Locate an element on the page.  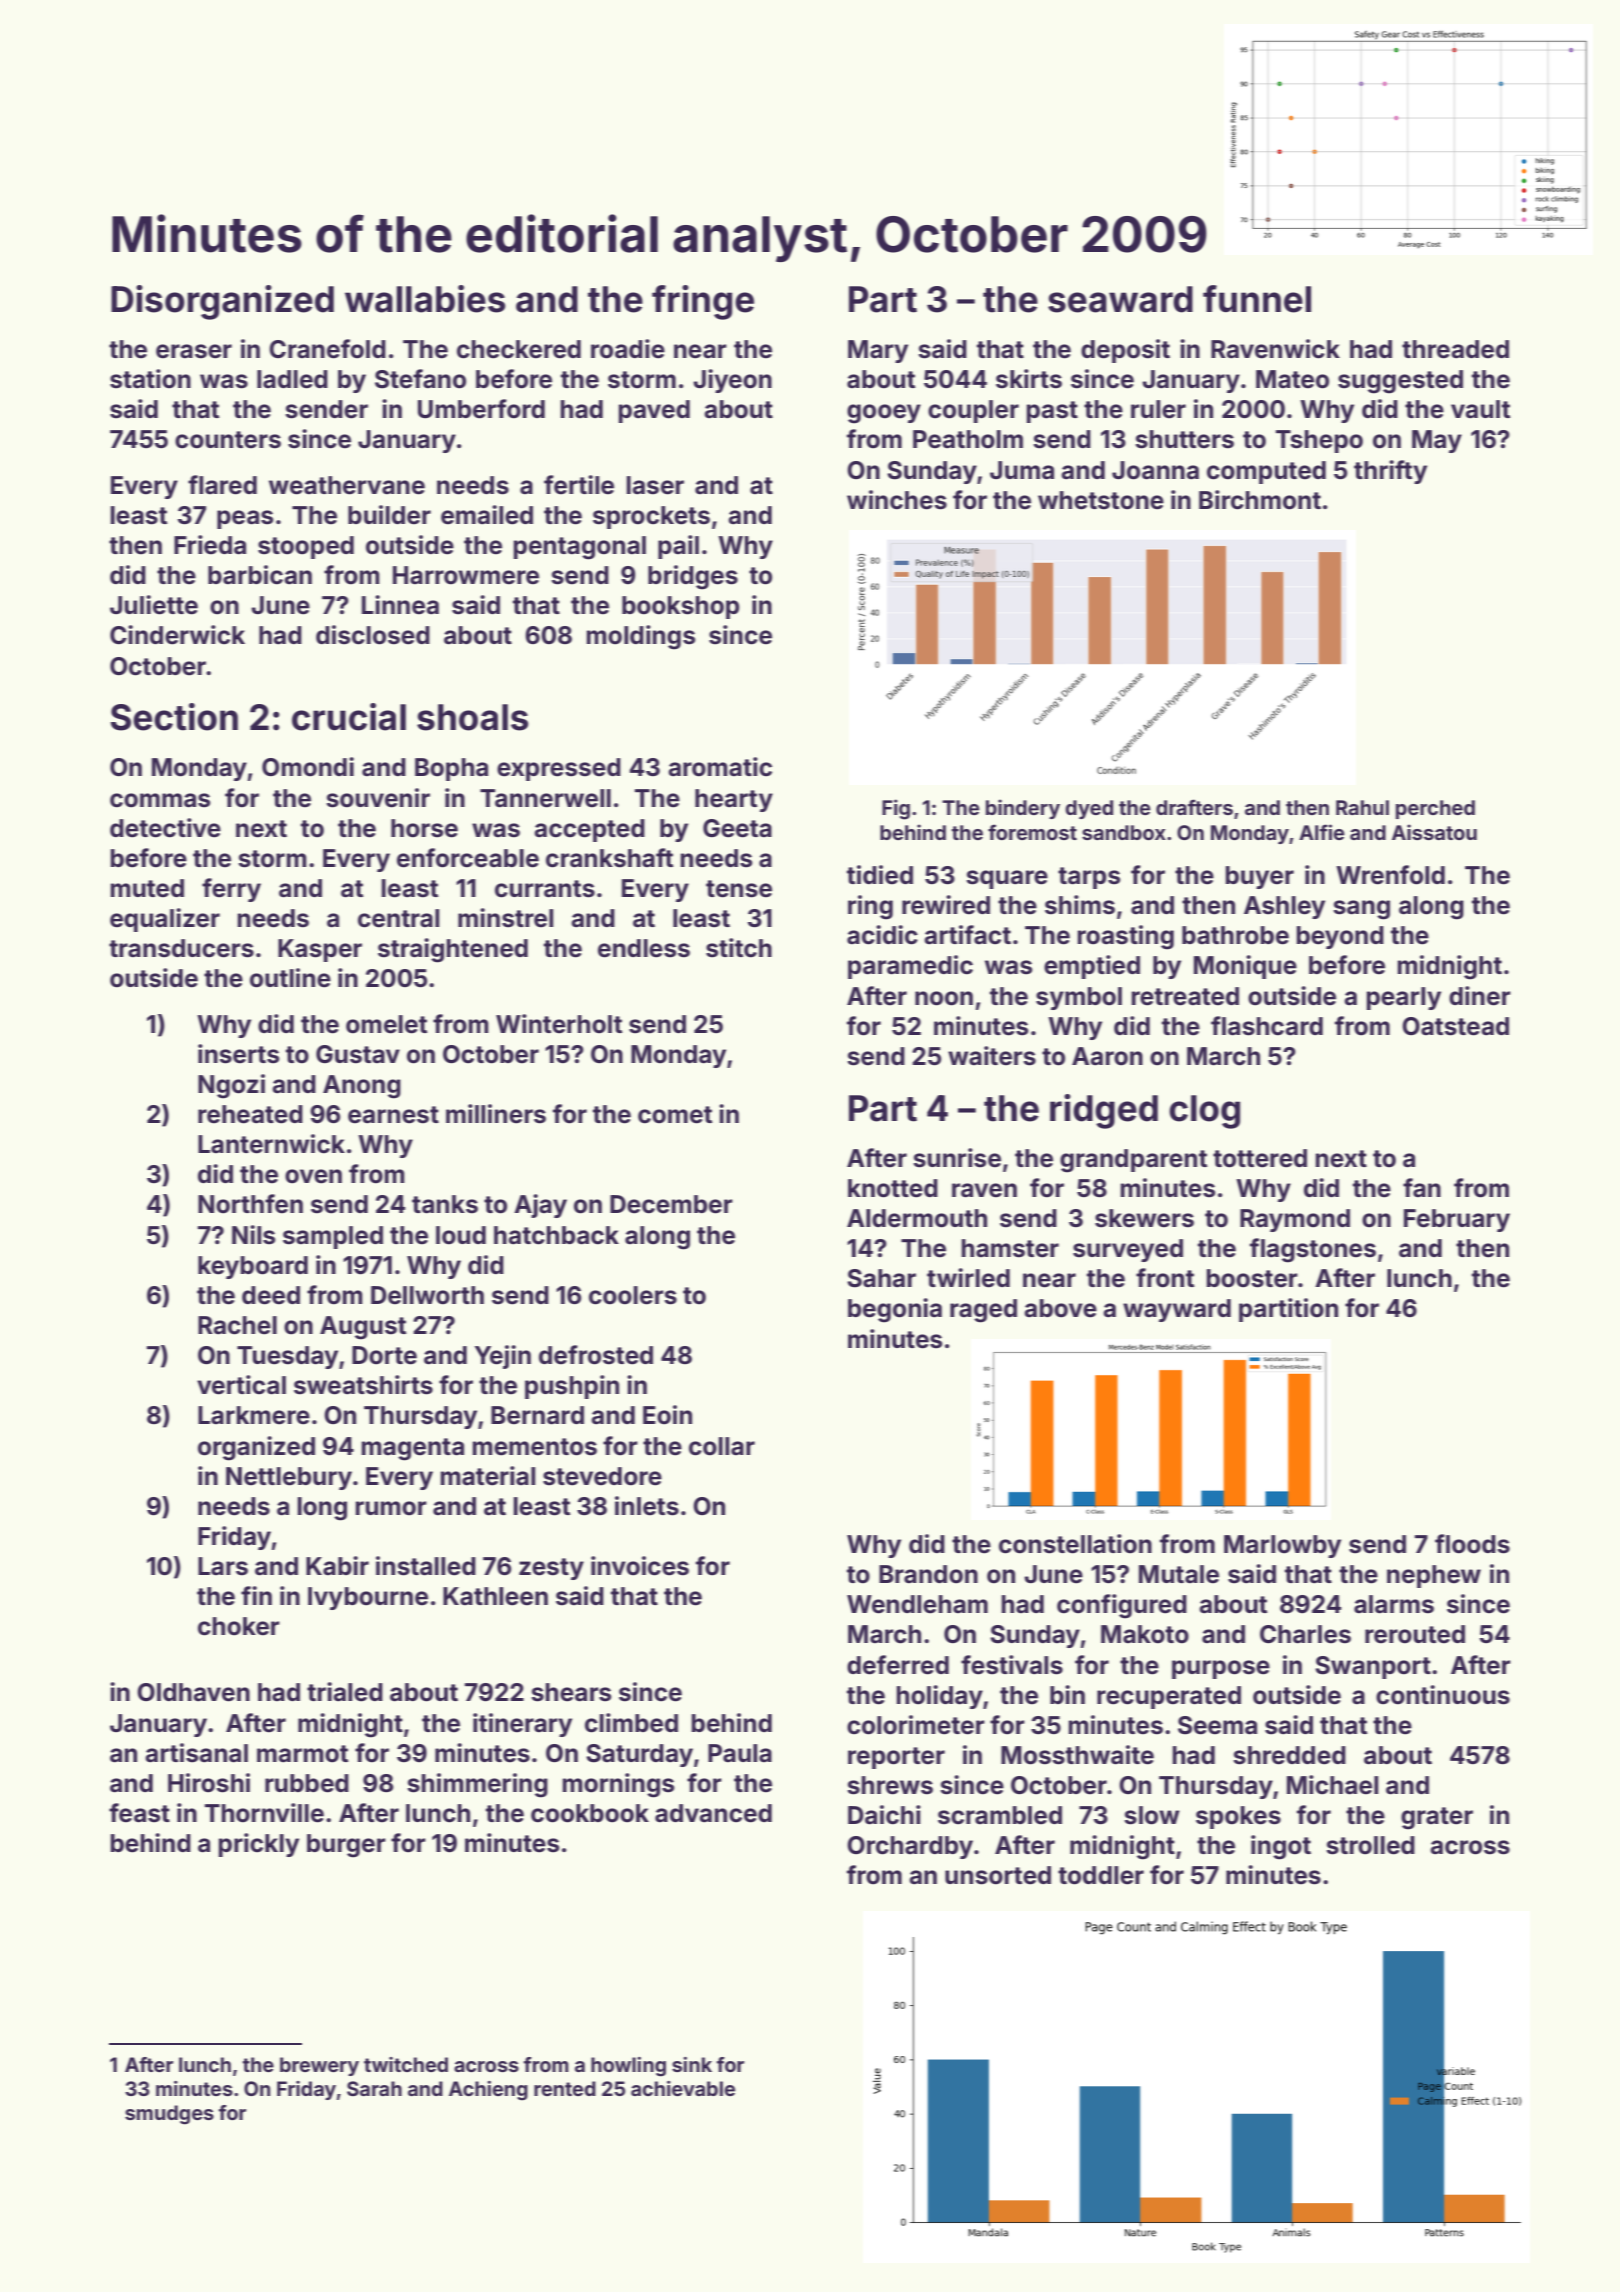
Oldhaven is located at coordinates (193, 1692).
